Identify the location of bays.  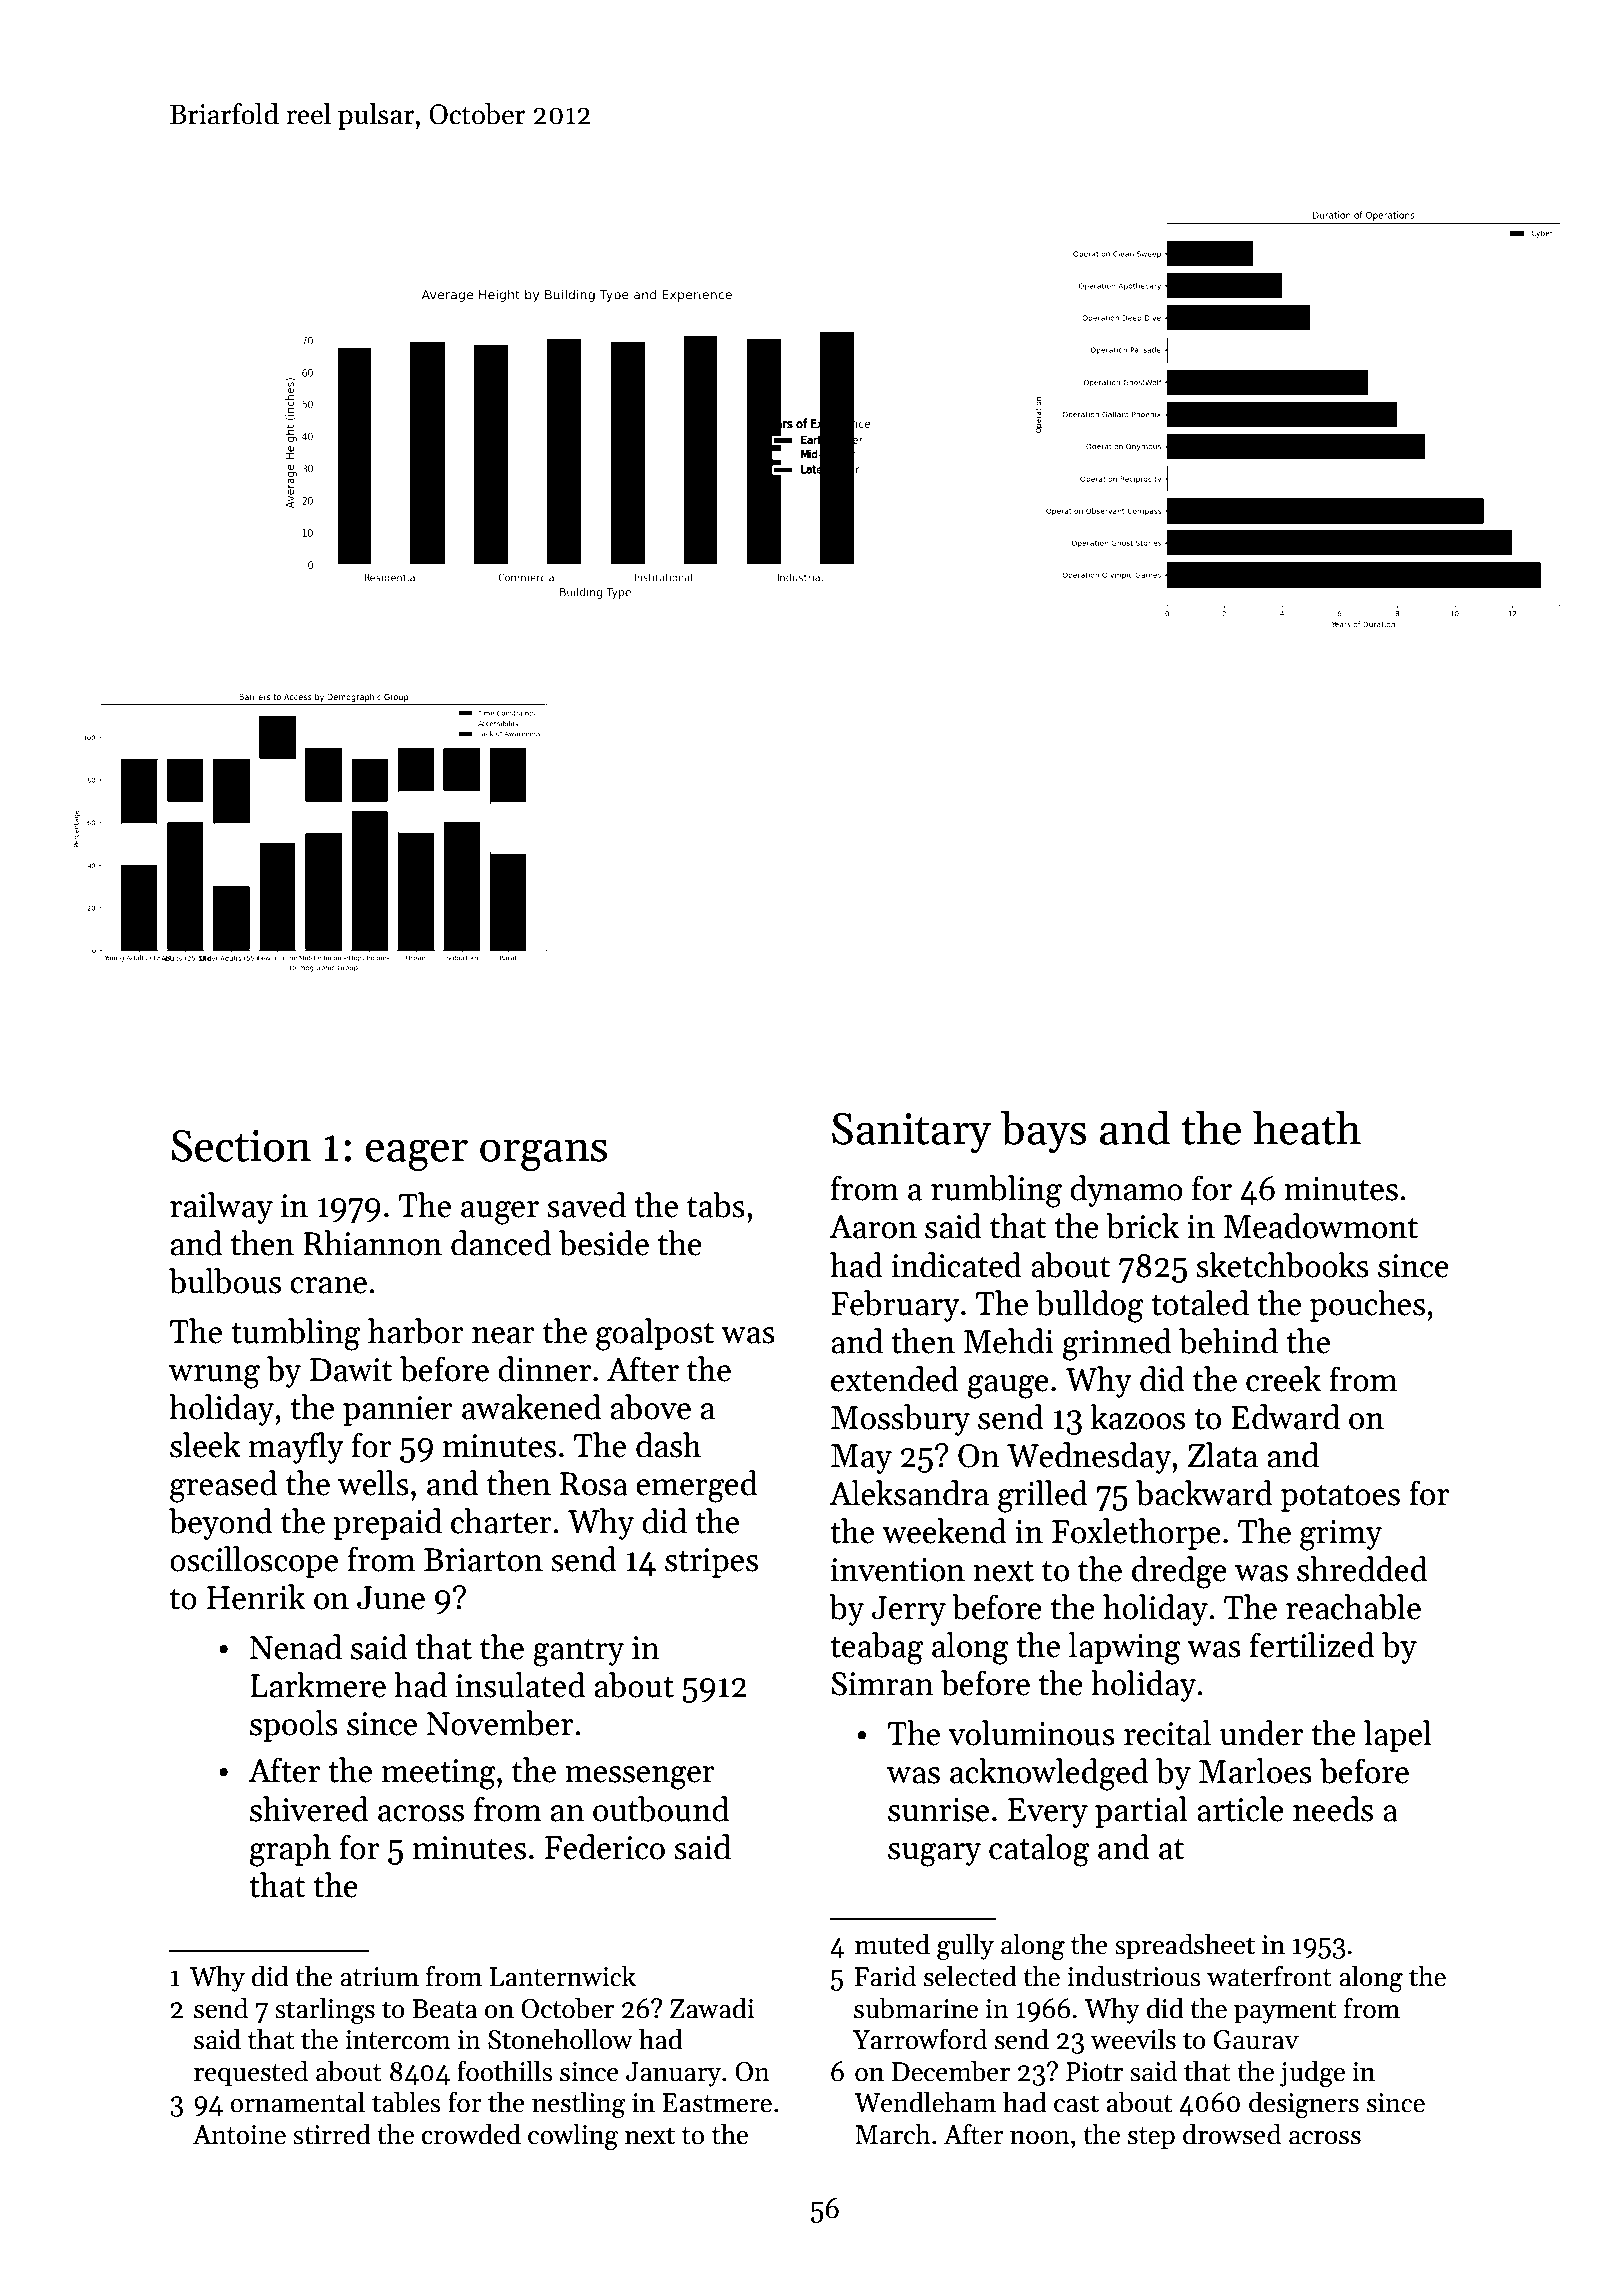
(1043, 1131).
